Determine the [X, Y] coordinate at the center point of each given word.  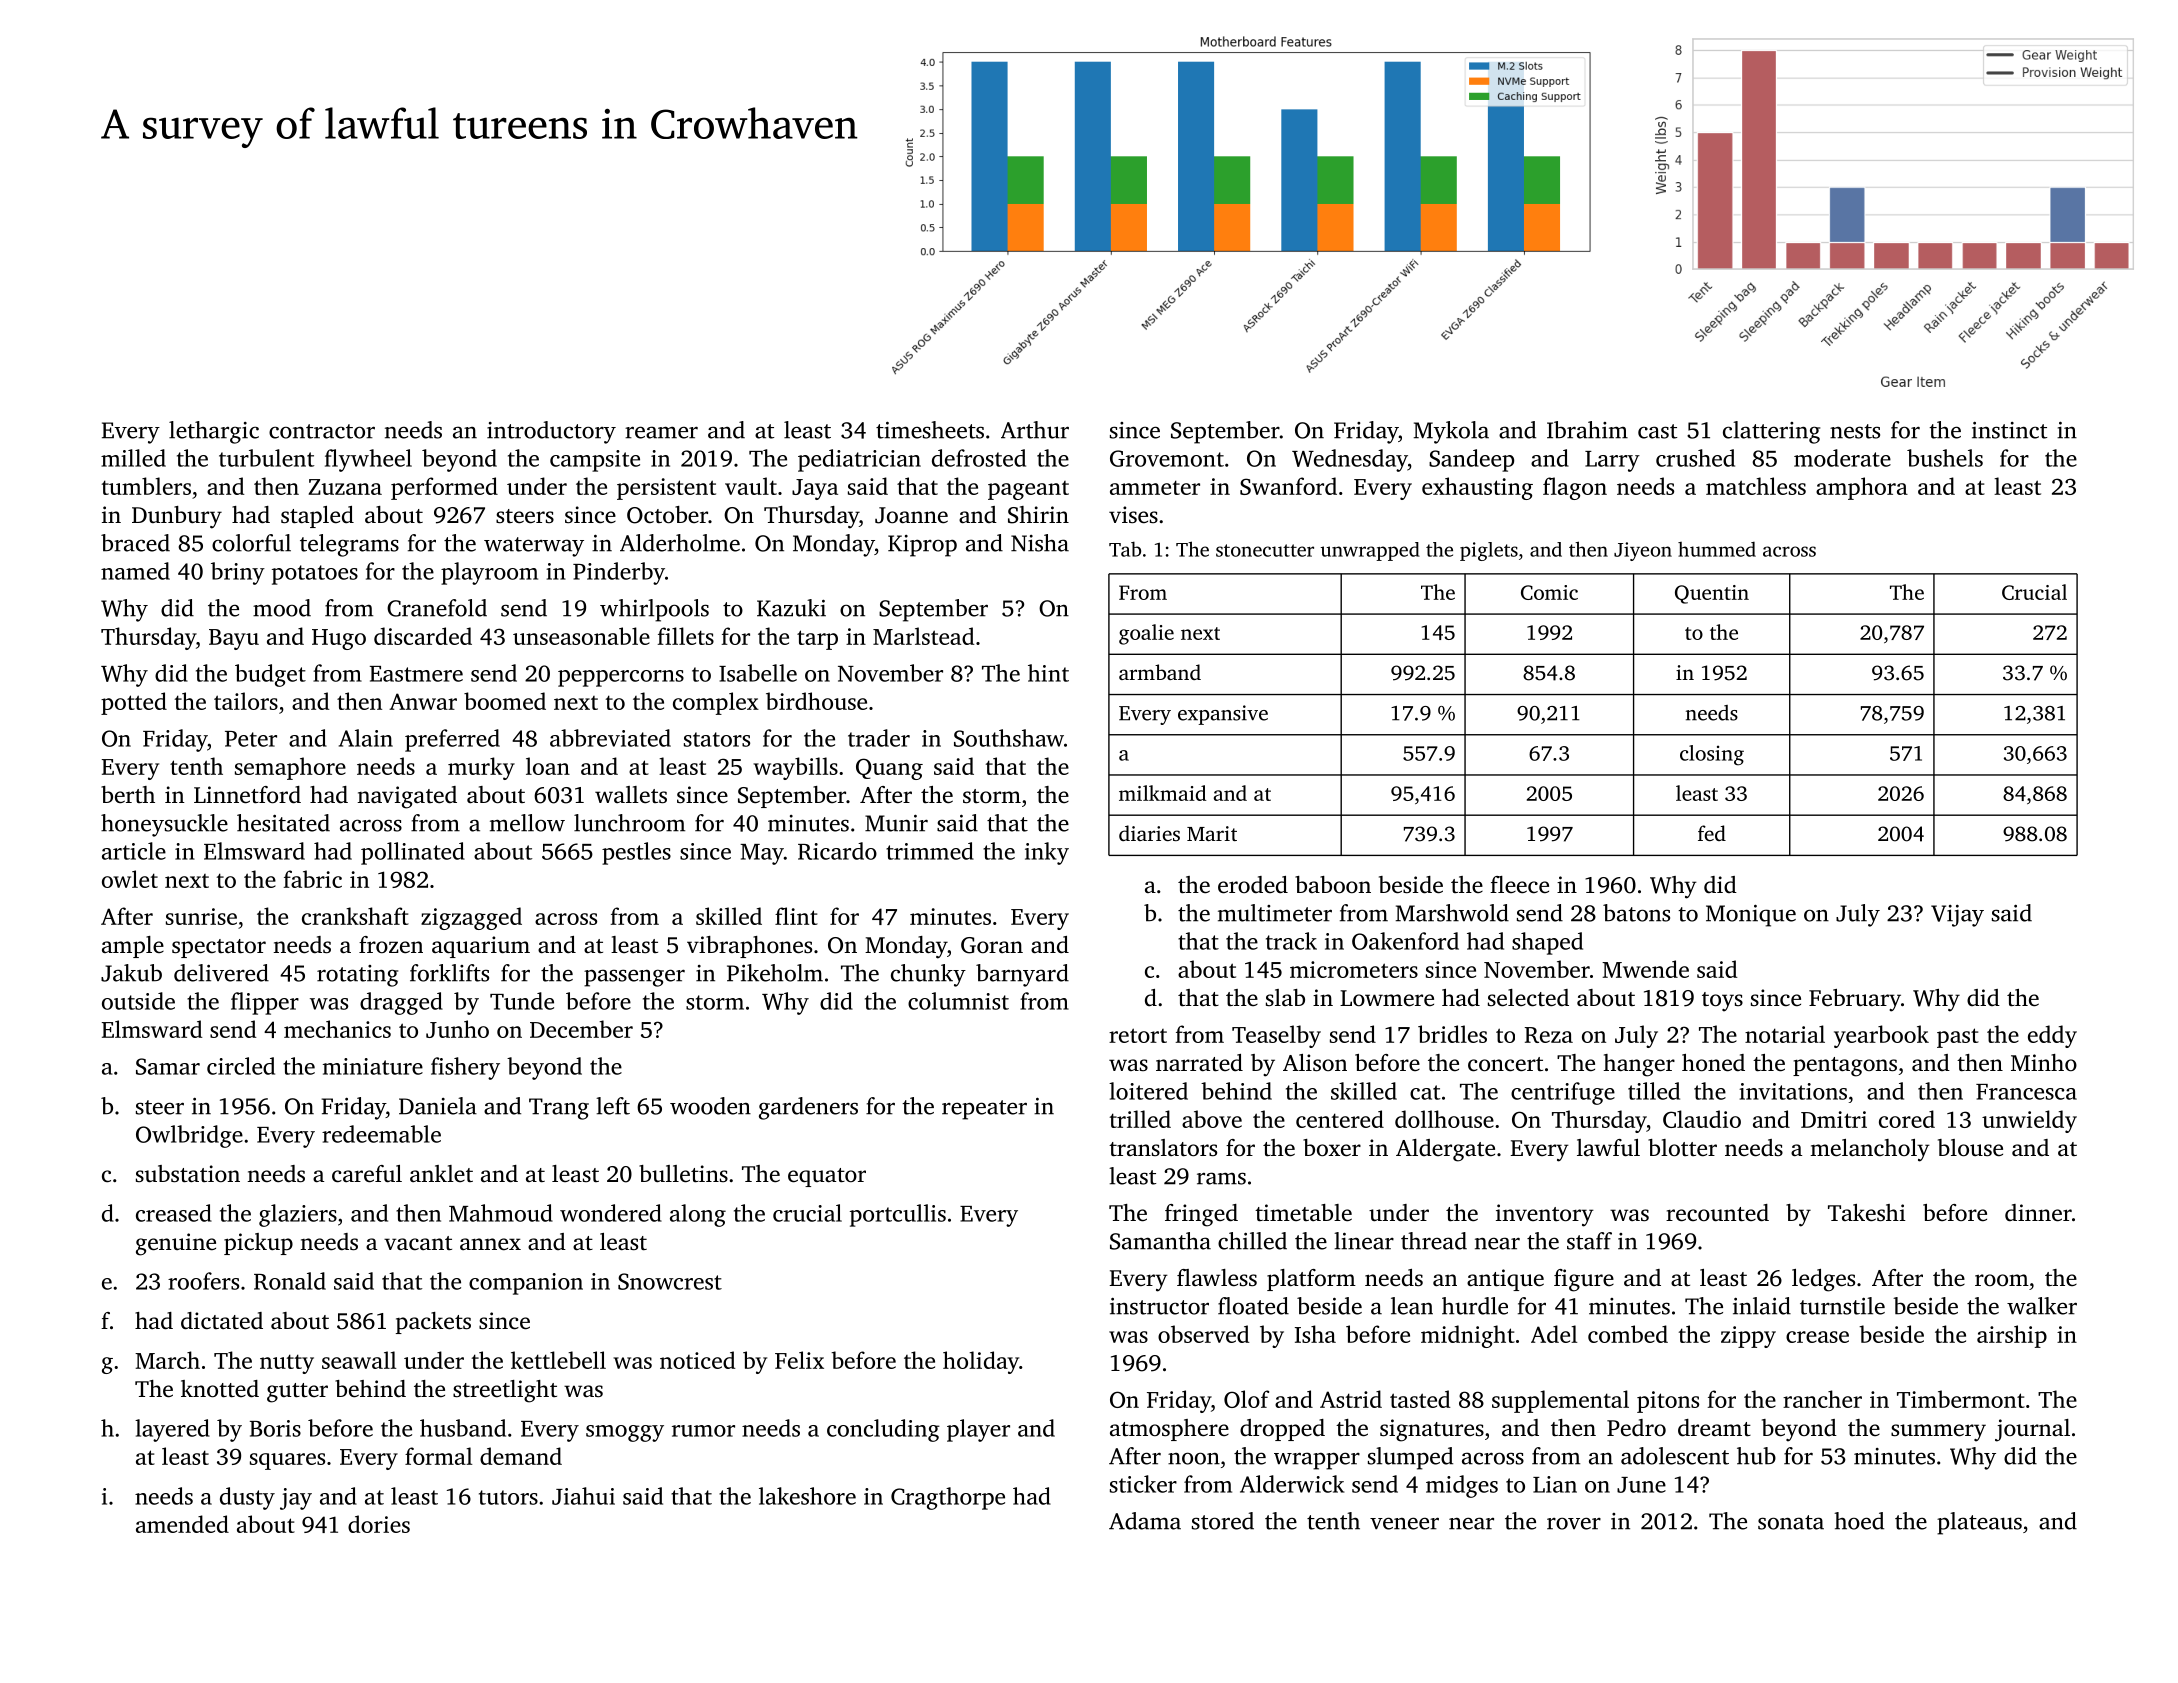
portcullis [898, 1215]
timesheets [930, 430]
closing [1712, 755]
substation [188, 1174]
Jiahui [583, 1496]
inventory [1545, 1215]
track [1291, 941]
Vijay [1957, 916]
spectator [219, 948]
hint [1048, 673]
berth [128, 795]
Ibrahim [1587, 430]
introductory [551, 432]
